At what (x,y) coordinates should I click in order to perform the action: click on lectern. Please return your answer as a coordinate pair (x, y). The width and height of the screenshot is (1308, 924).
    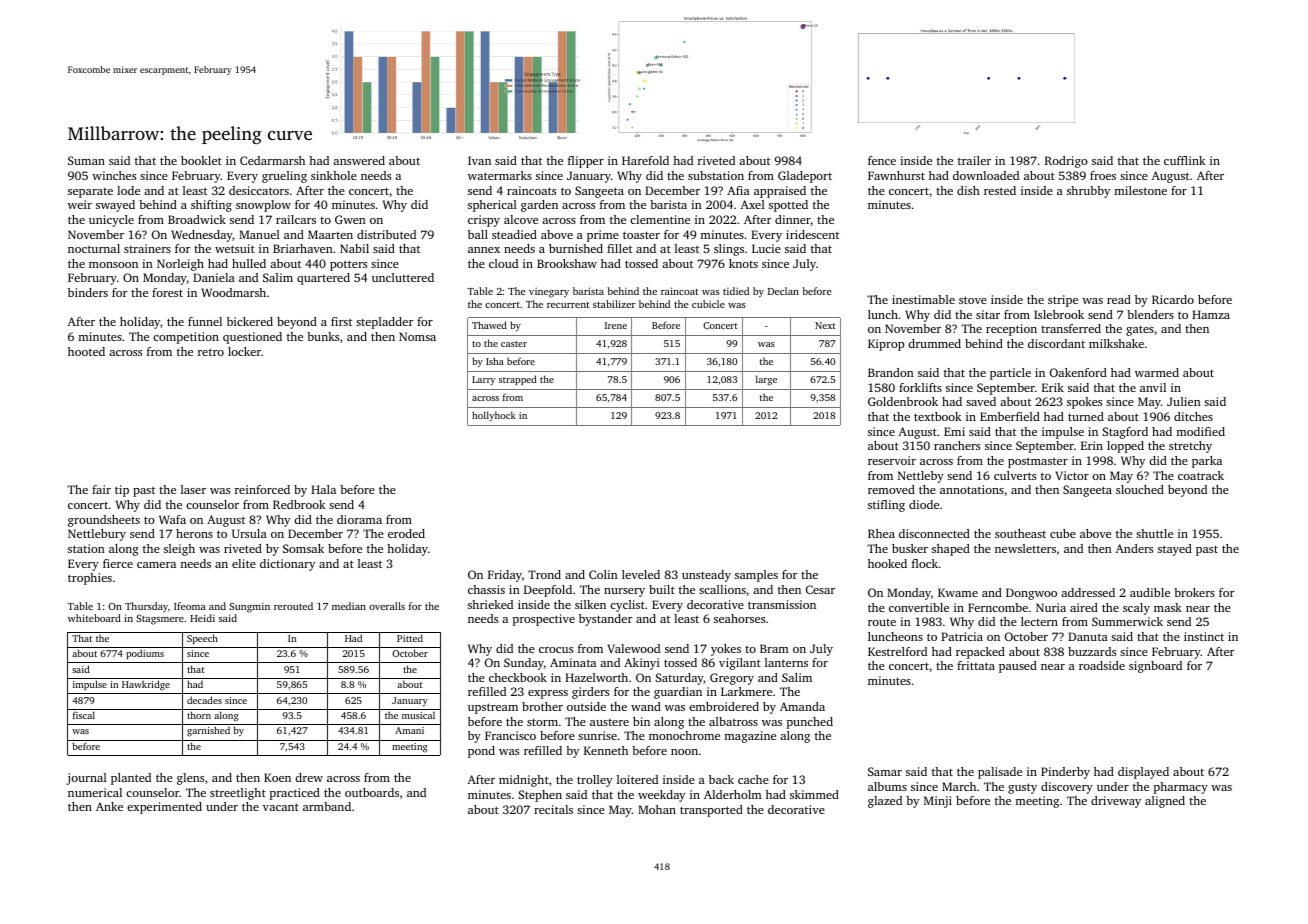
    Looking at the image, I should click on (1039, 621).
